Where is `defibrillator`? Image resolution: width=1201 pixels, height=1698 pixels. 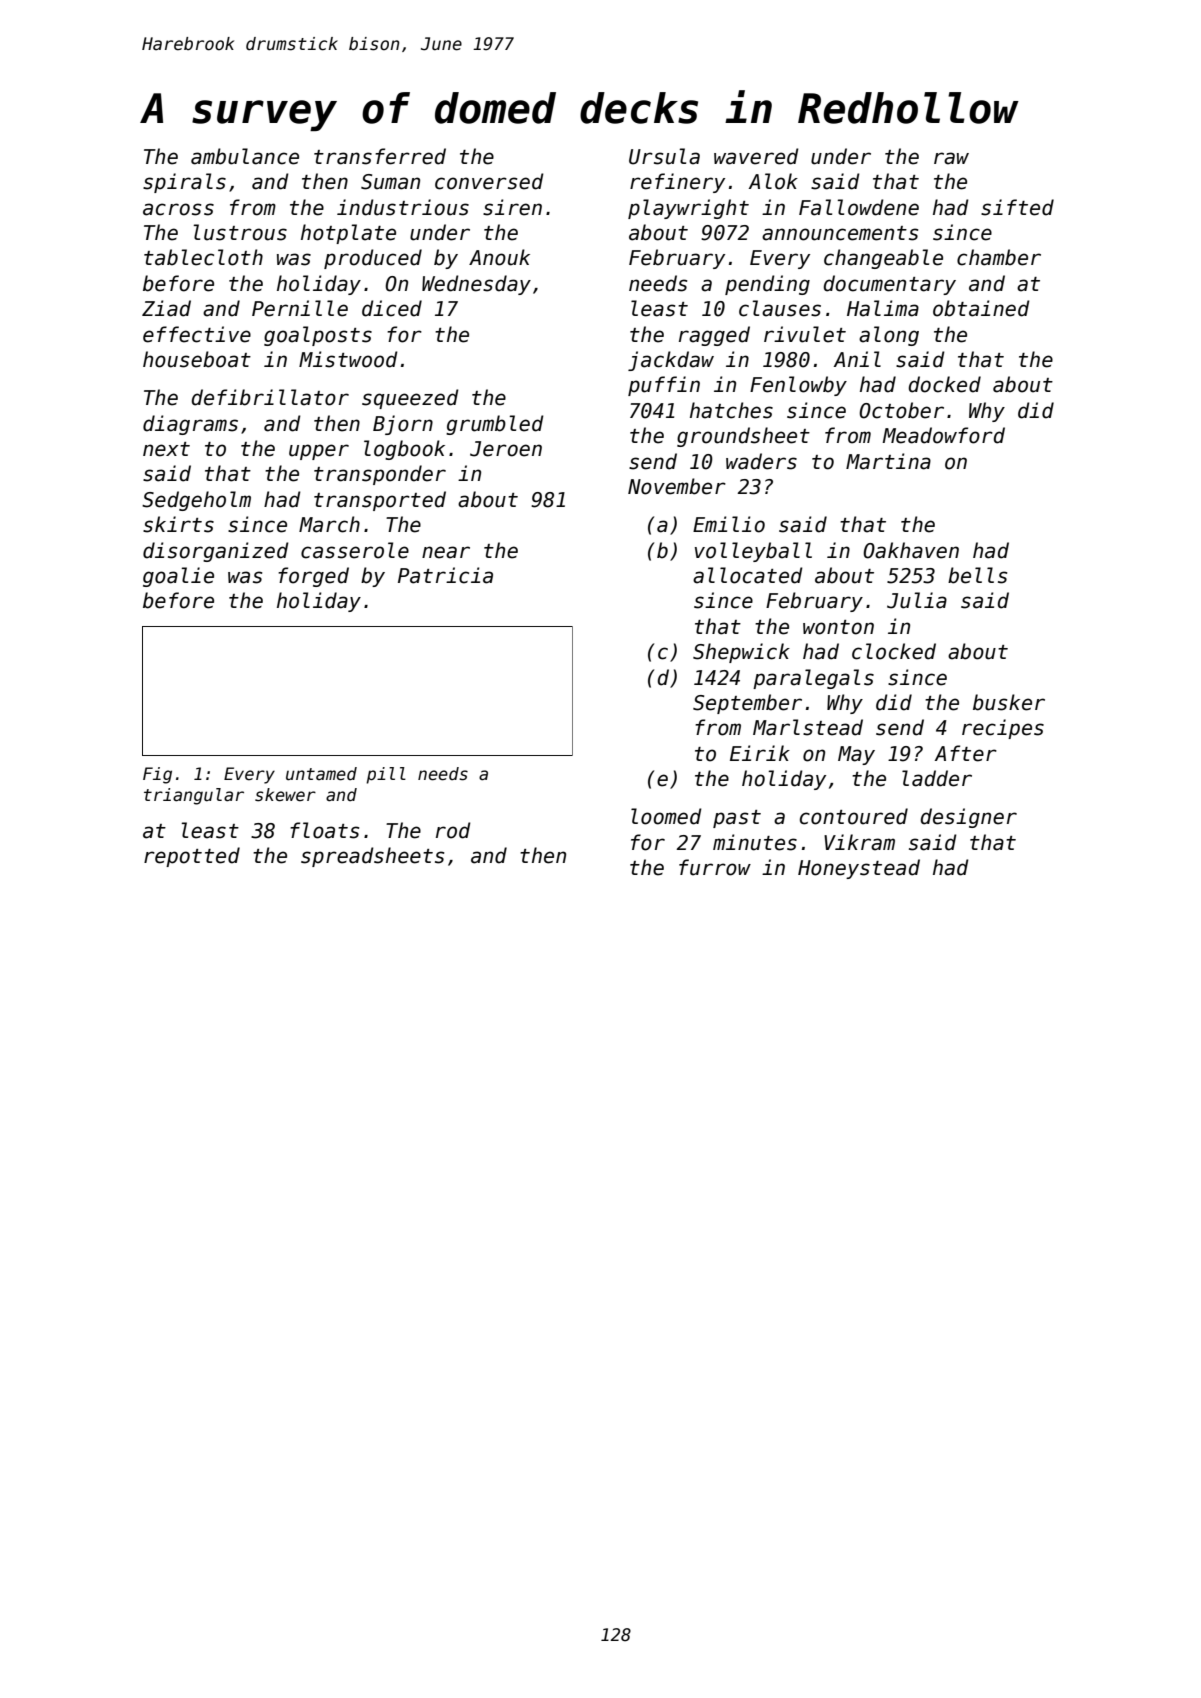 defibrillator is located at coordinates (270, 397).
